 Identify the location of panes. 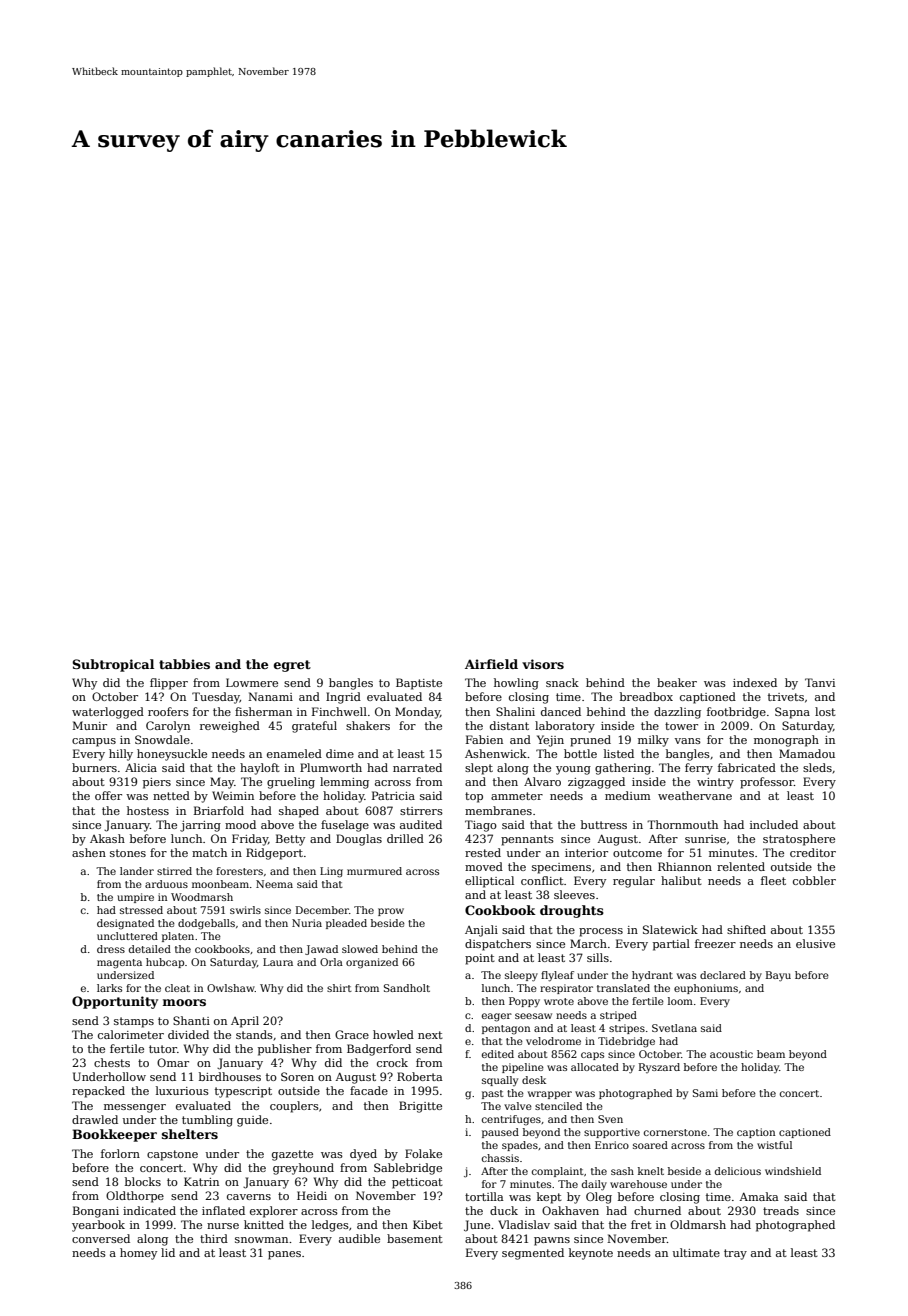
(284, 1255).
